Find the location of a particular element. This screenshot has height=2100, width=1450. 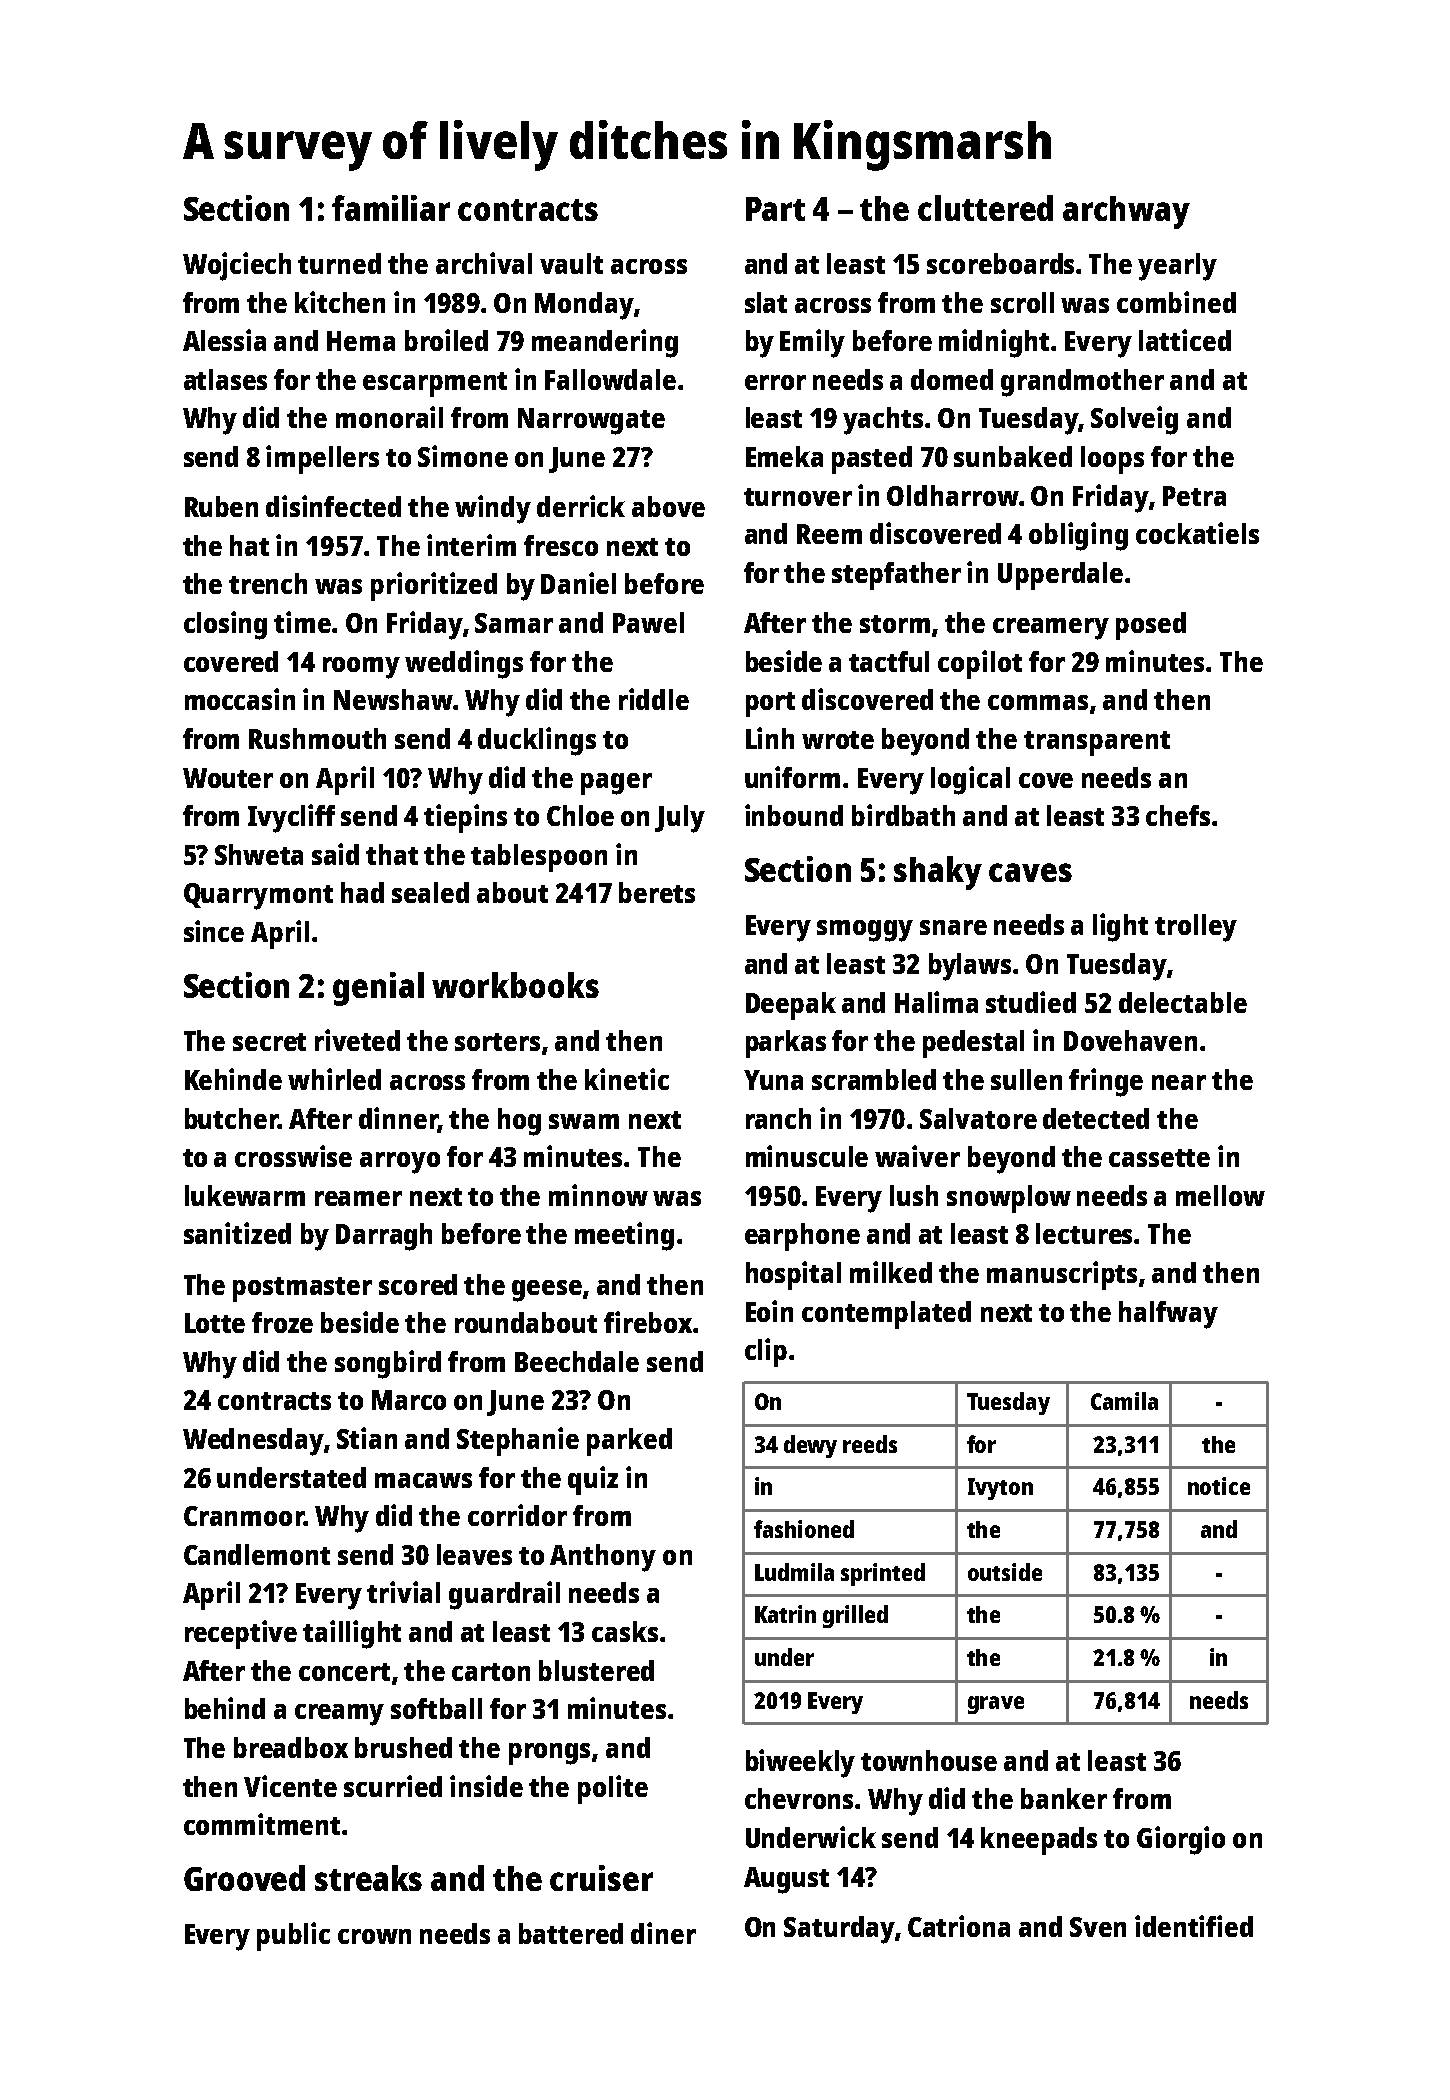

crown is located at coordinates (374, 1936).
